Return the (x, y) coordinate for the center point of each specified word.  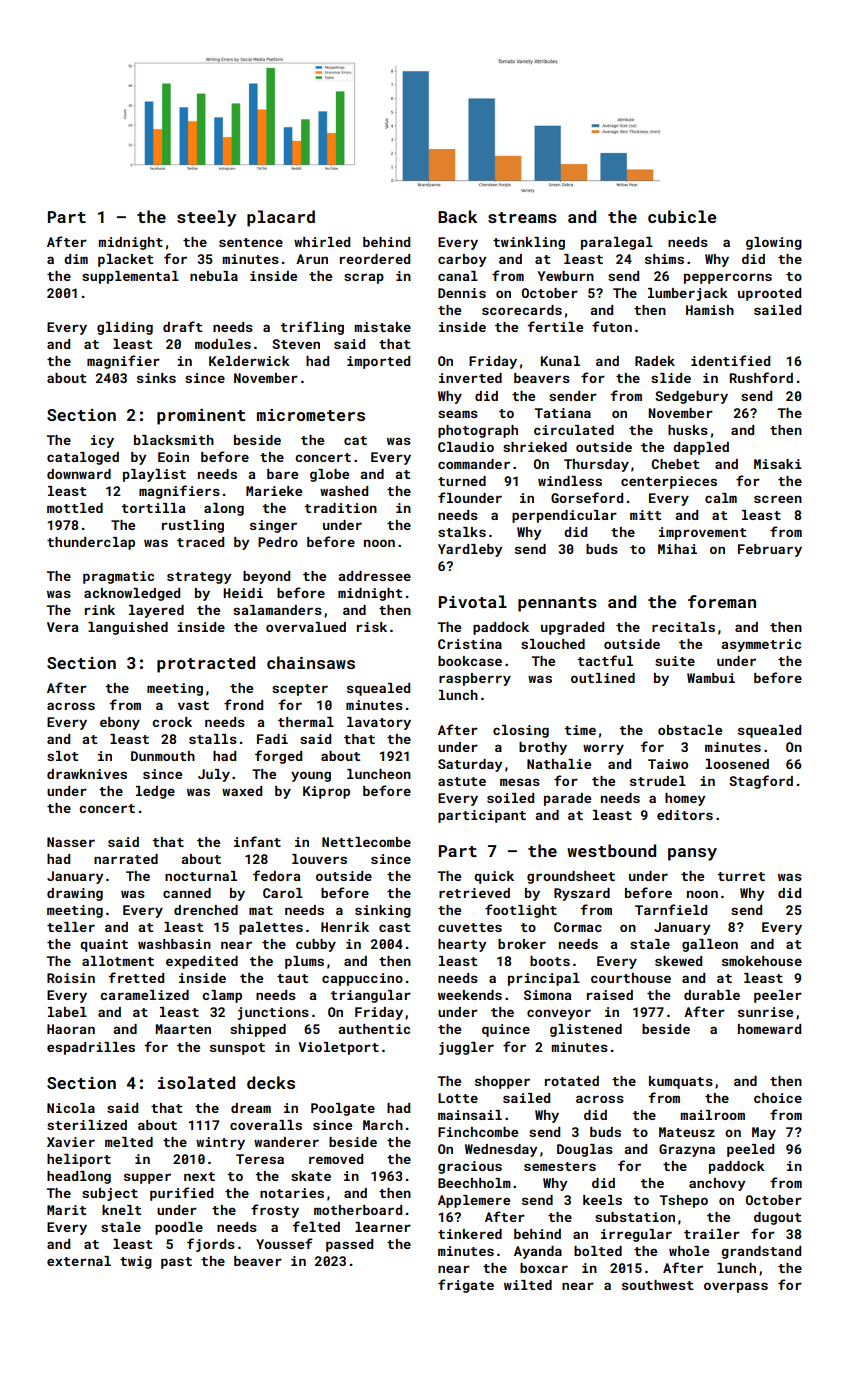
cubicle (682, 216)
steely (206, 218)
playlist (154, 475)
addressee (375, 576)
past (176, 1263)
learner (383, 1227)
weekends (470, 995)
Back (457, 216)
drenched (206, 910)
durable (712, 995)
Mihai (677, 549)
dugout (777, 1218)
